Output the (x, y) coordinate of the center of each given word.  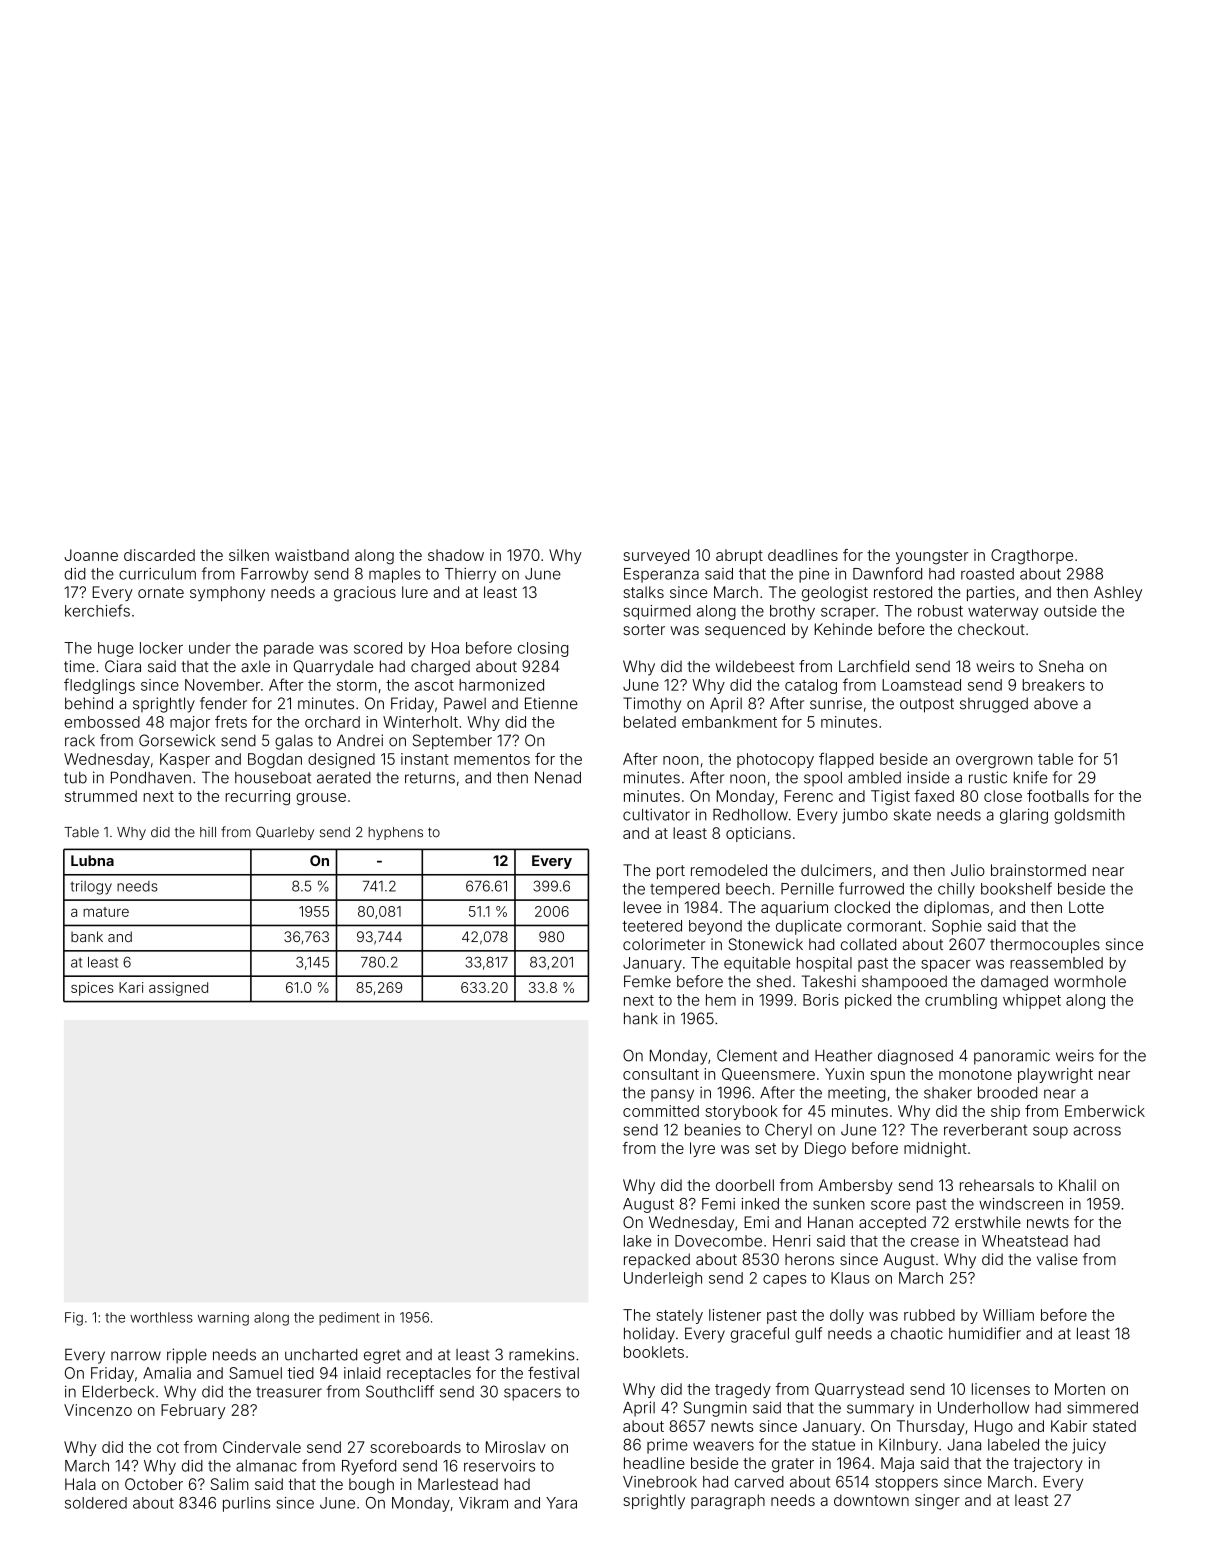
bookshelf (1016, 888)
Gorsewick (177, 740)
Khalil (1077, 1185)
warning (223, 1319)
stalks (643, 592)
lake (637, 1241)
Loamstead (921, 685)
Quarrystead (859, 1390)
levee (642, 907)
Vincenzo (98, 1410)
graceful (760, 1335)
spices (92, 989)
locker (161, 648)
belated (650, 722)
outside (1070, 611)
